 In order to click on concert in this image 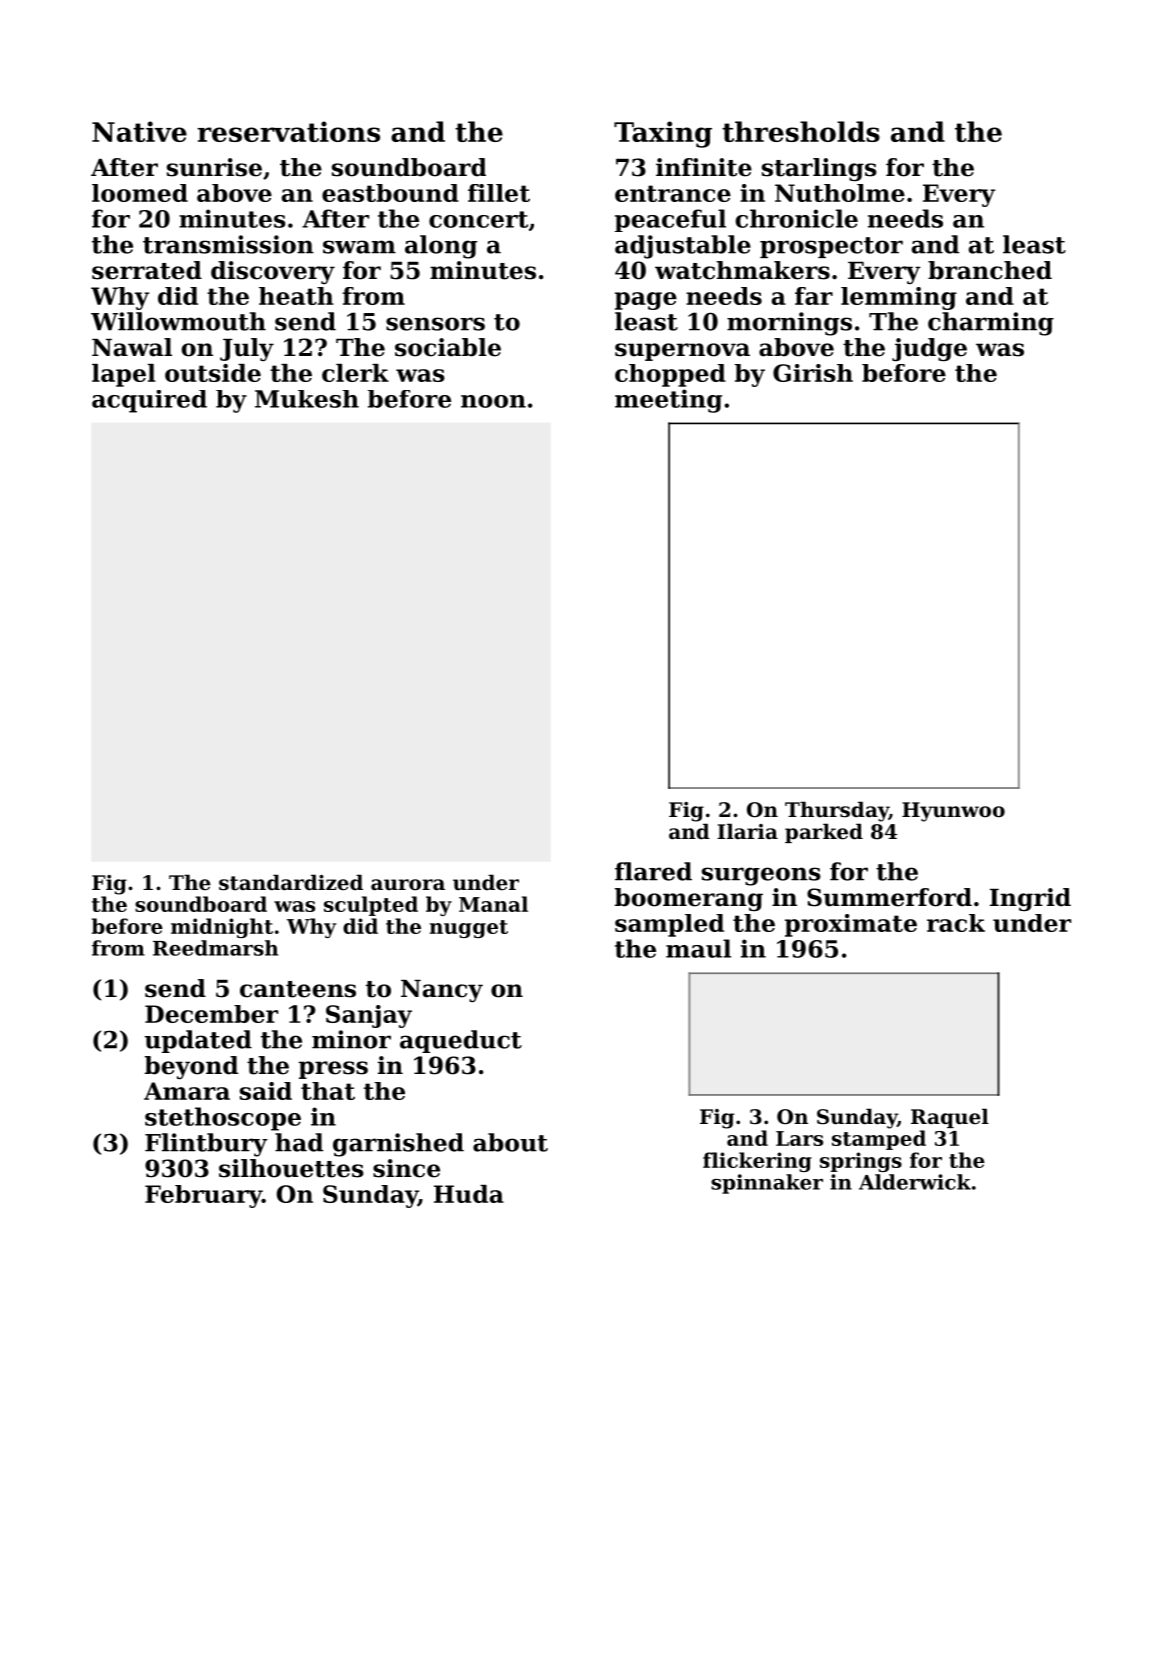, I will do `click(478, 219)`.
